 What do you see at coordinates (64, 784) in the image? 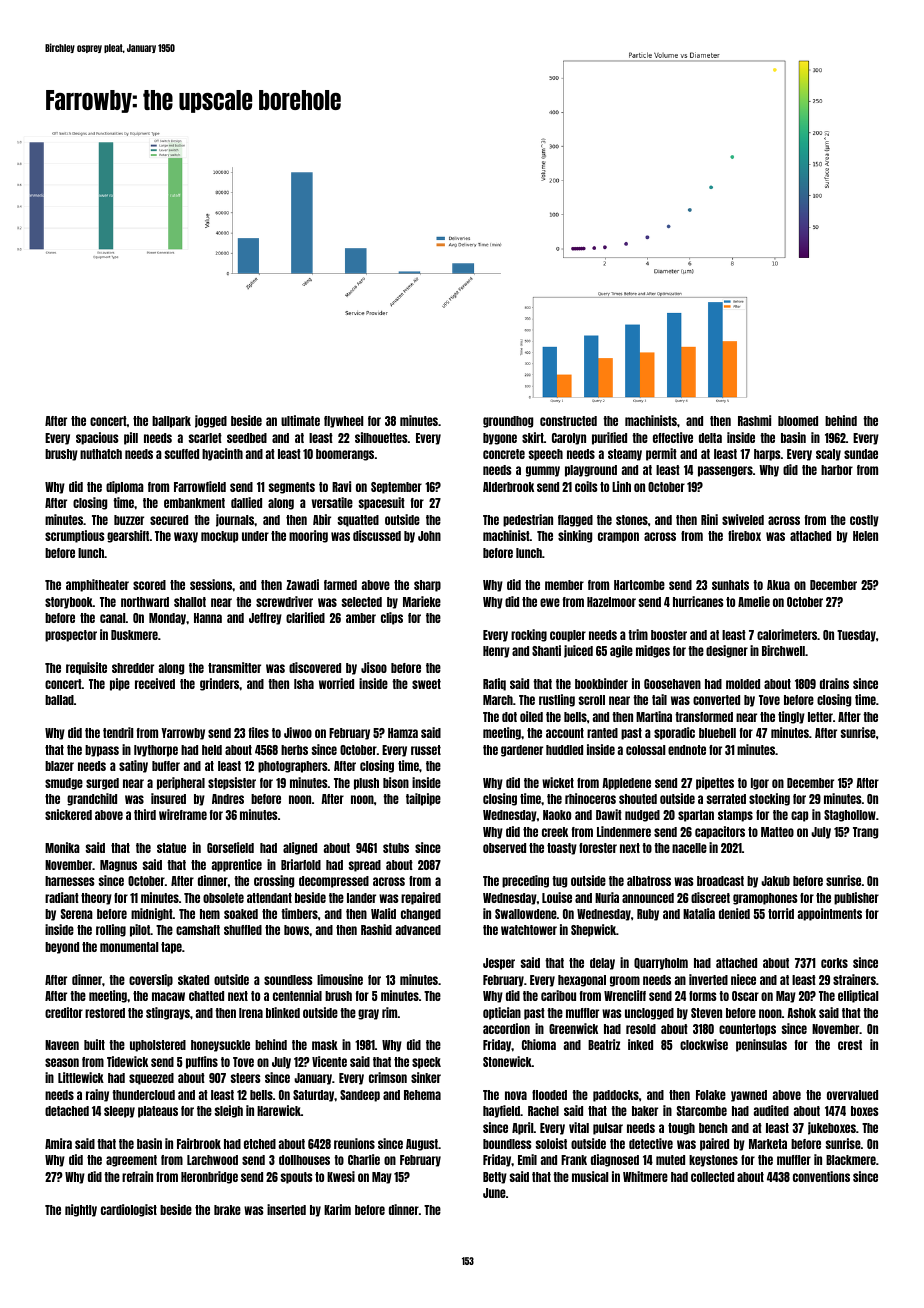
I see `smudge` at bounding box center [64, 784].
